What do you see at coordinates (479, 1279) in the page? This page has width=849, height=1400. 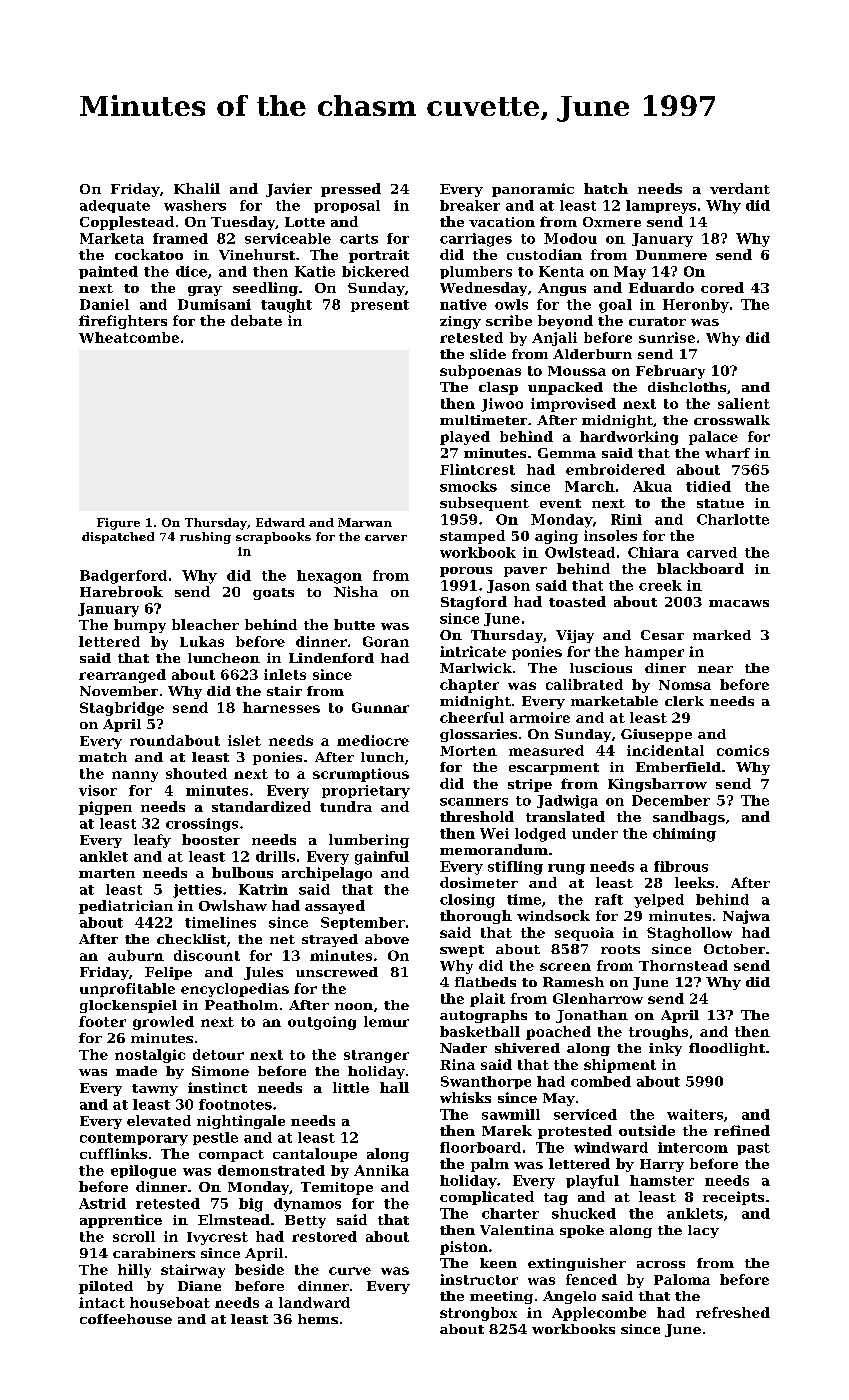 I see `instructor` at bounding box center [479, 1279].
